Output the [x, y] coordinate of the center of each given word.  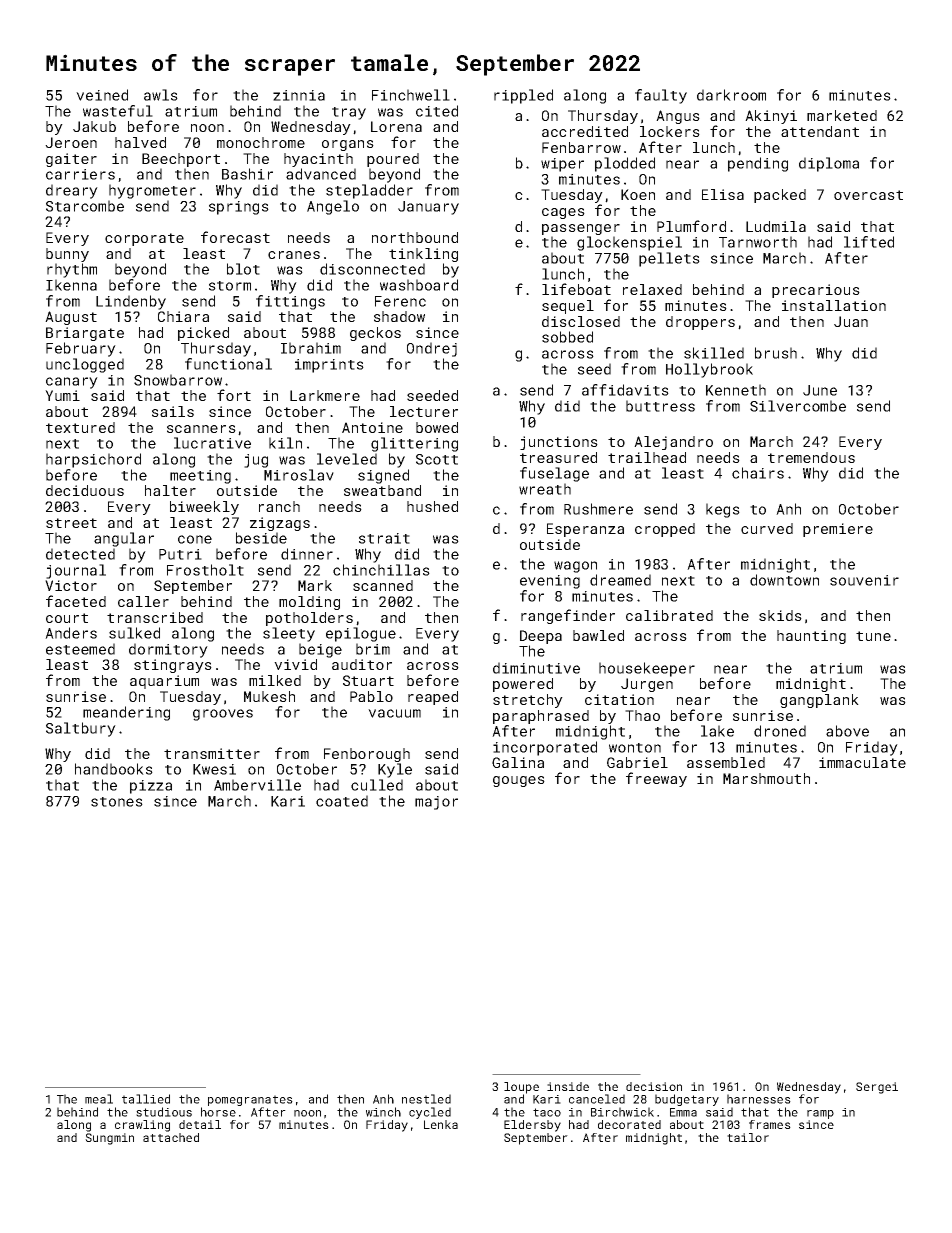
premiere [838, 530]
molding [309, 603]
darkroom [731, 95]
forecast [235, 237]
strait [384, 538]
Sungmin [109, 1139]
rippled [523, 96]
